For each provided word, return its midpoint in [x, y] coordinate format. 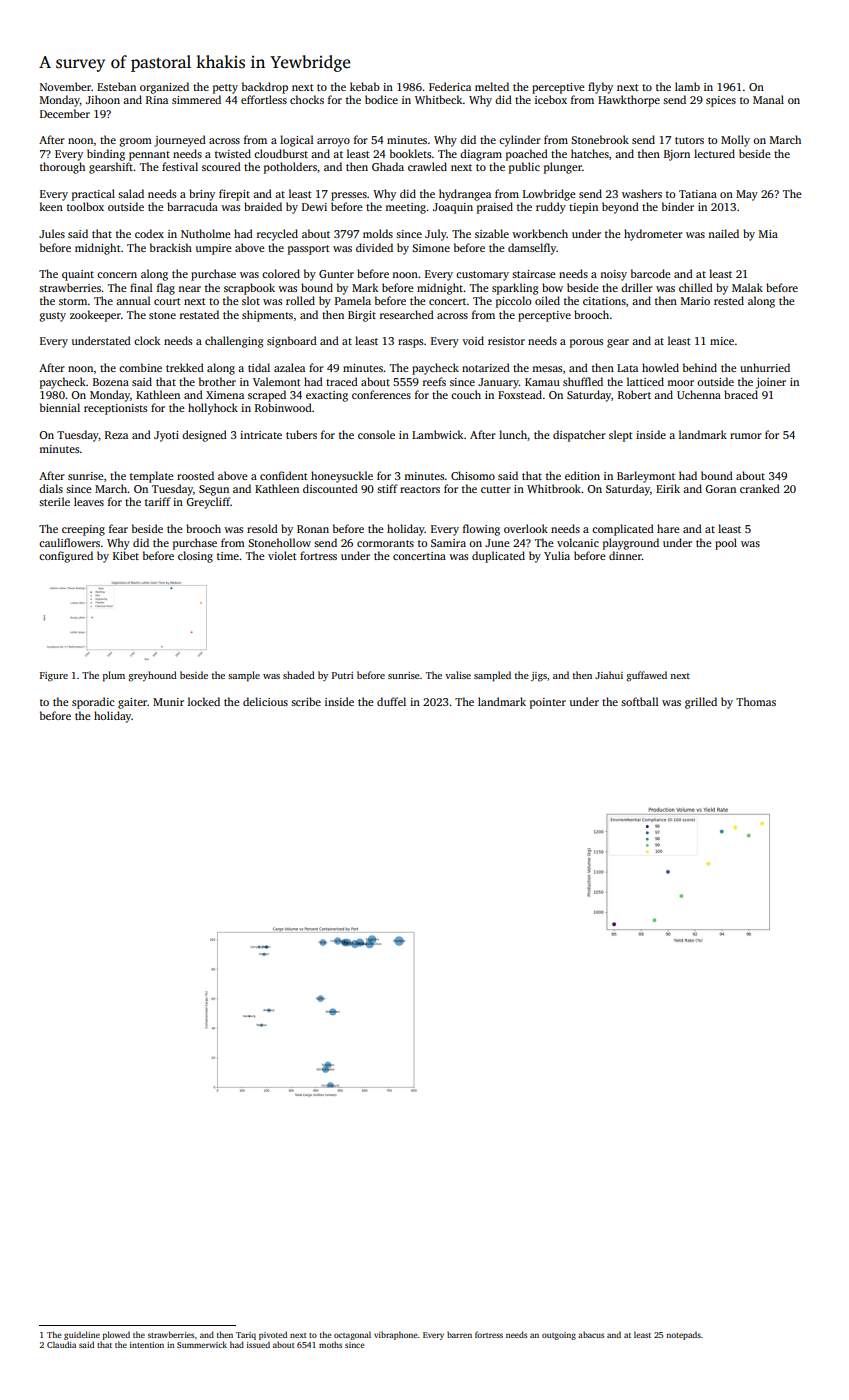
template [152, 477]
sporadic [93, 703]
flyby [600, 88]
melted [492, 86]
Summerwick [202, 1344]
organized [164, 88]
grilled [701, 703]
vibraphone [395, 1335]
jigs [539, 677]
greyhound [152, 676]
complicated [623, 530]
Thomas [756, 701]
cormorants [385, 543]
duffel [391, 701]
